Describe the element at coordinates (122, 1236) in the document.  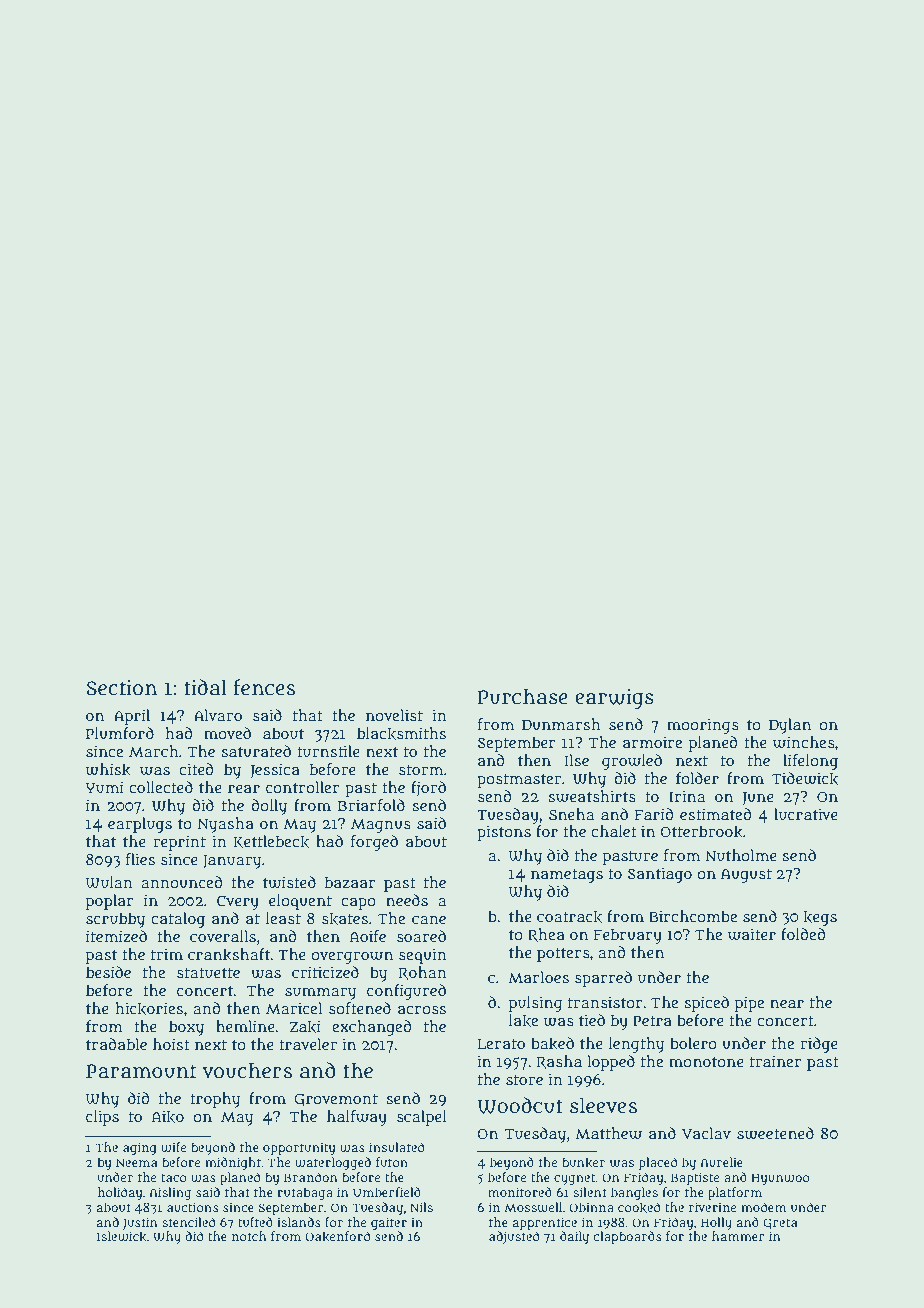
I see `Islewick` at that location.
